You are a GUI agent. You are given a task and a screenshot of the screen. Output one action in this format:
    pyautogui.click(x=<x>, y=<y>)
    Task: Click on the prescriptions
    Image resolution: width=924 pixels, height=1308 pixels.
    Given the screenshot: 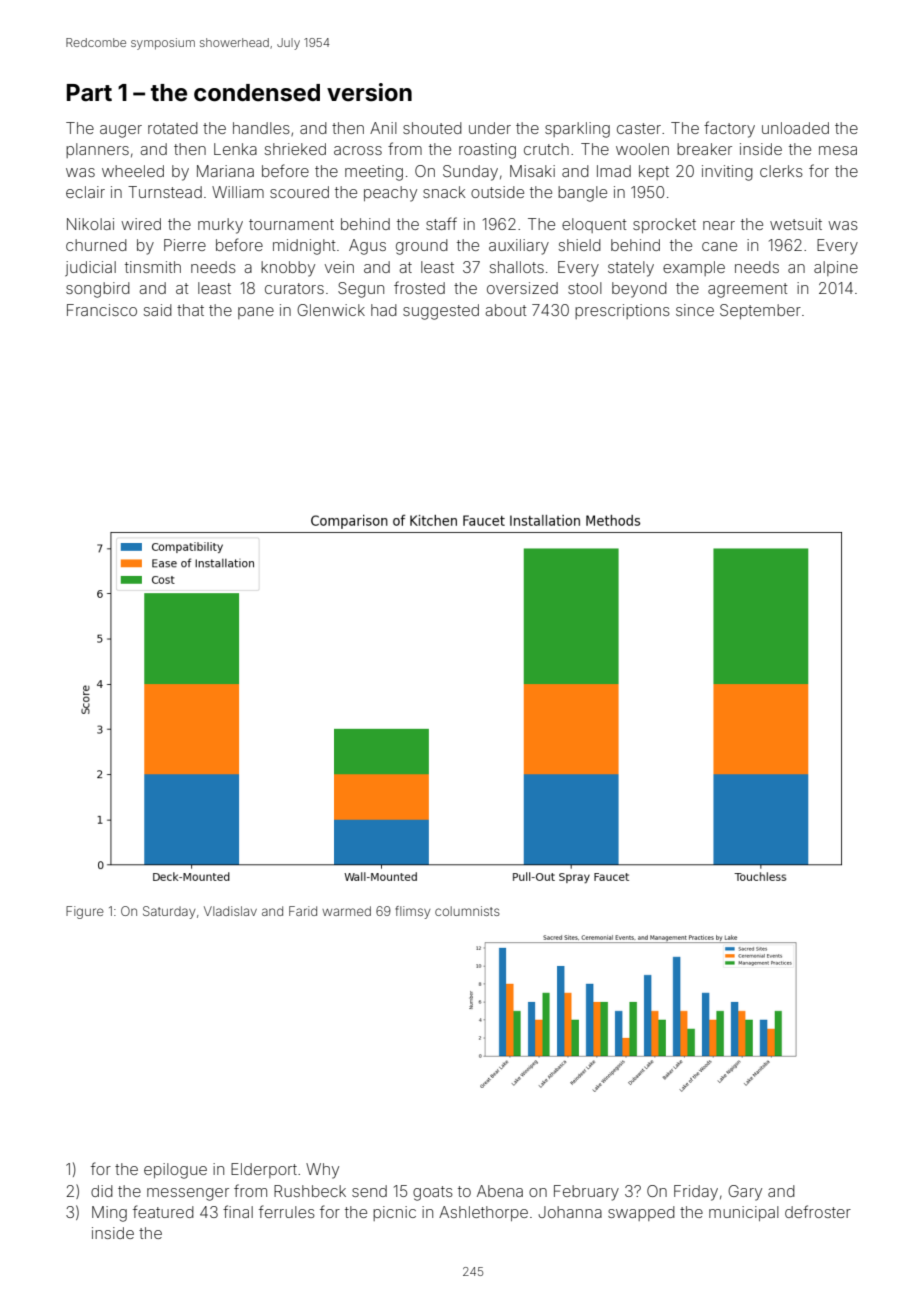 What is the action you would take?
    pyautogui.click(x=622, y=311)
